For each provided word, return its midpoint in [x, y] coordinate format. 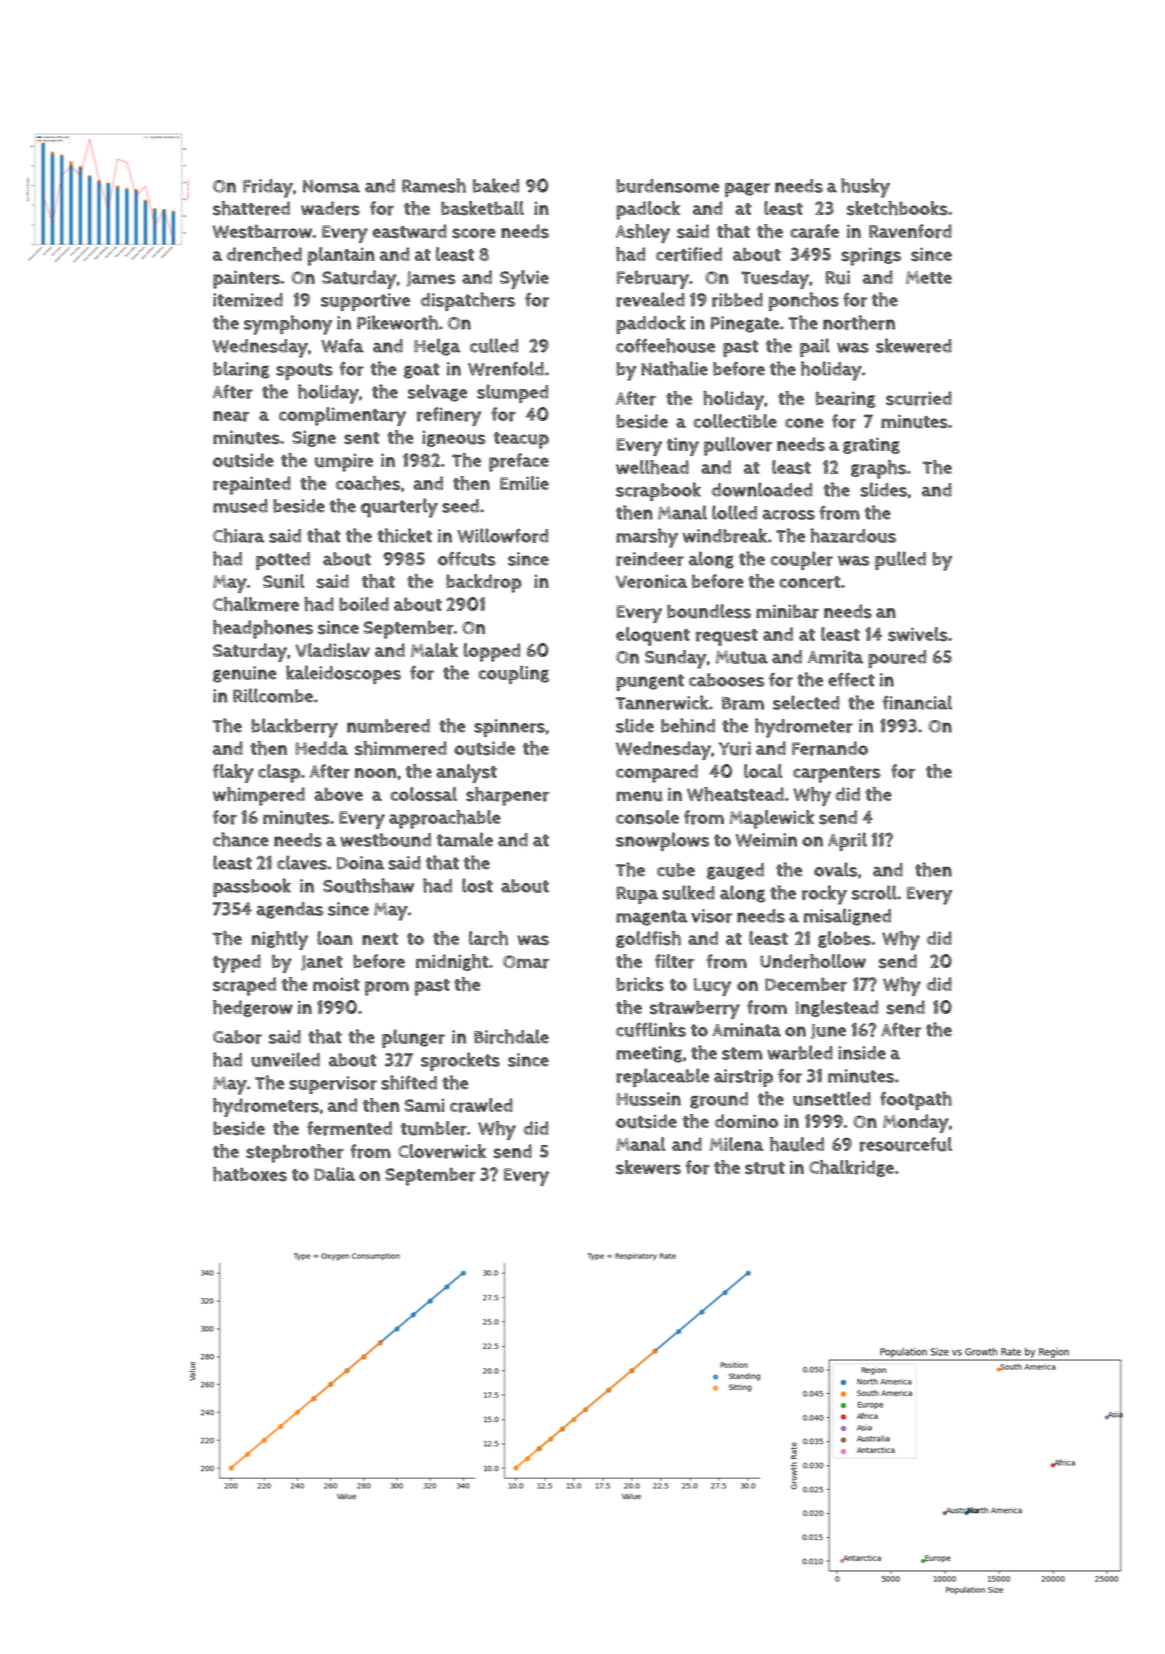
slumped [512, 393]
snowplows [662, 841]
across [789, 515]
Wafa [342, 346]
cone [804, 423]
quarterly [399, 508]
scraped [244, 986]
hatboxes [250, 1174]
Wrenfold [506, 368]
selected [806, 702]
